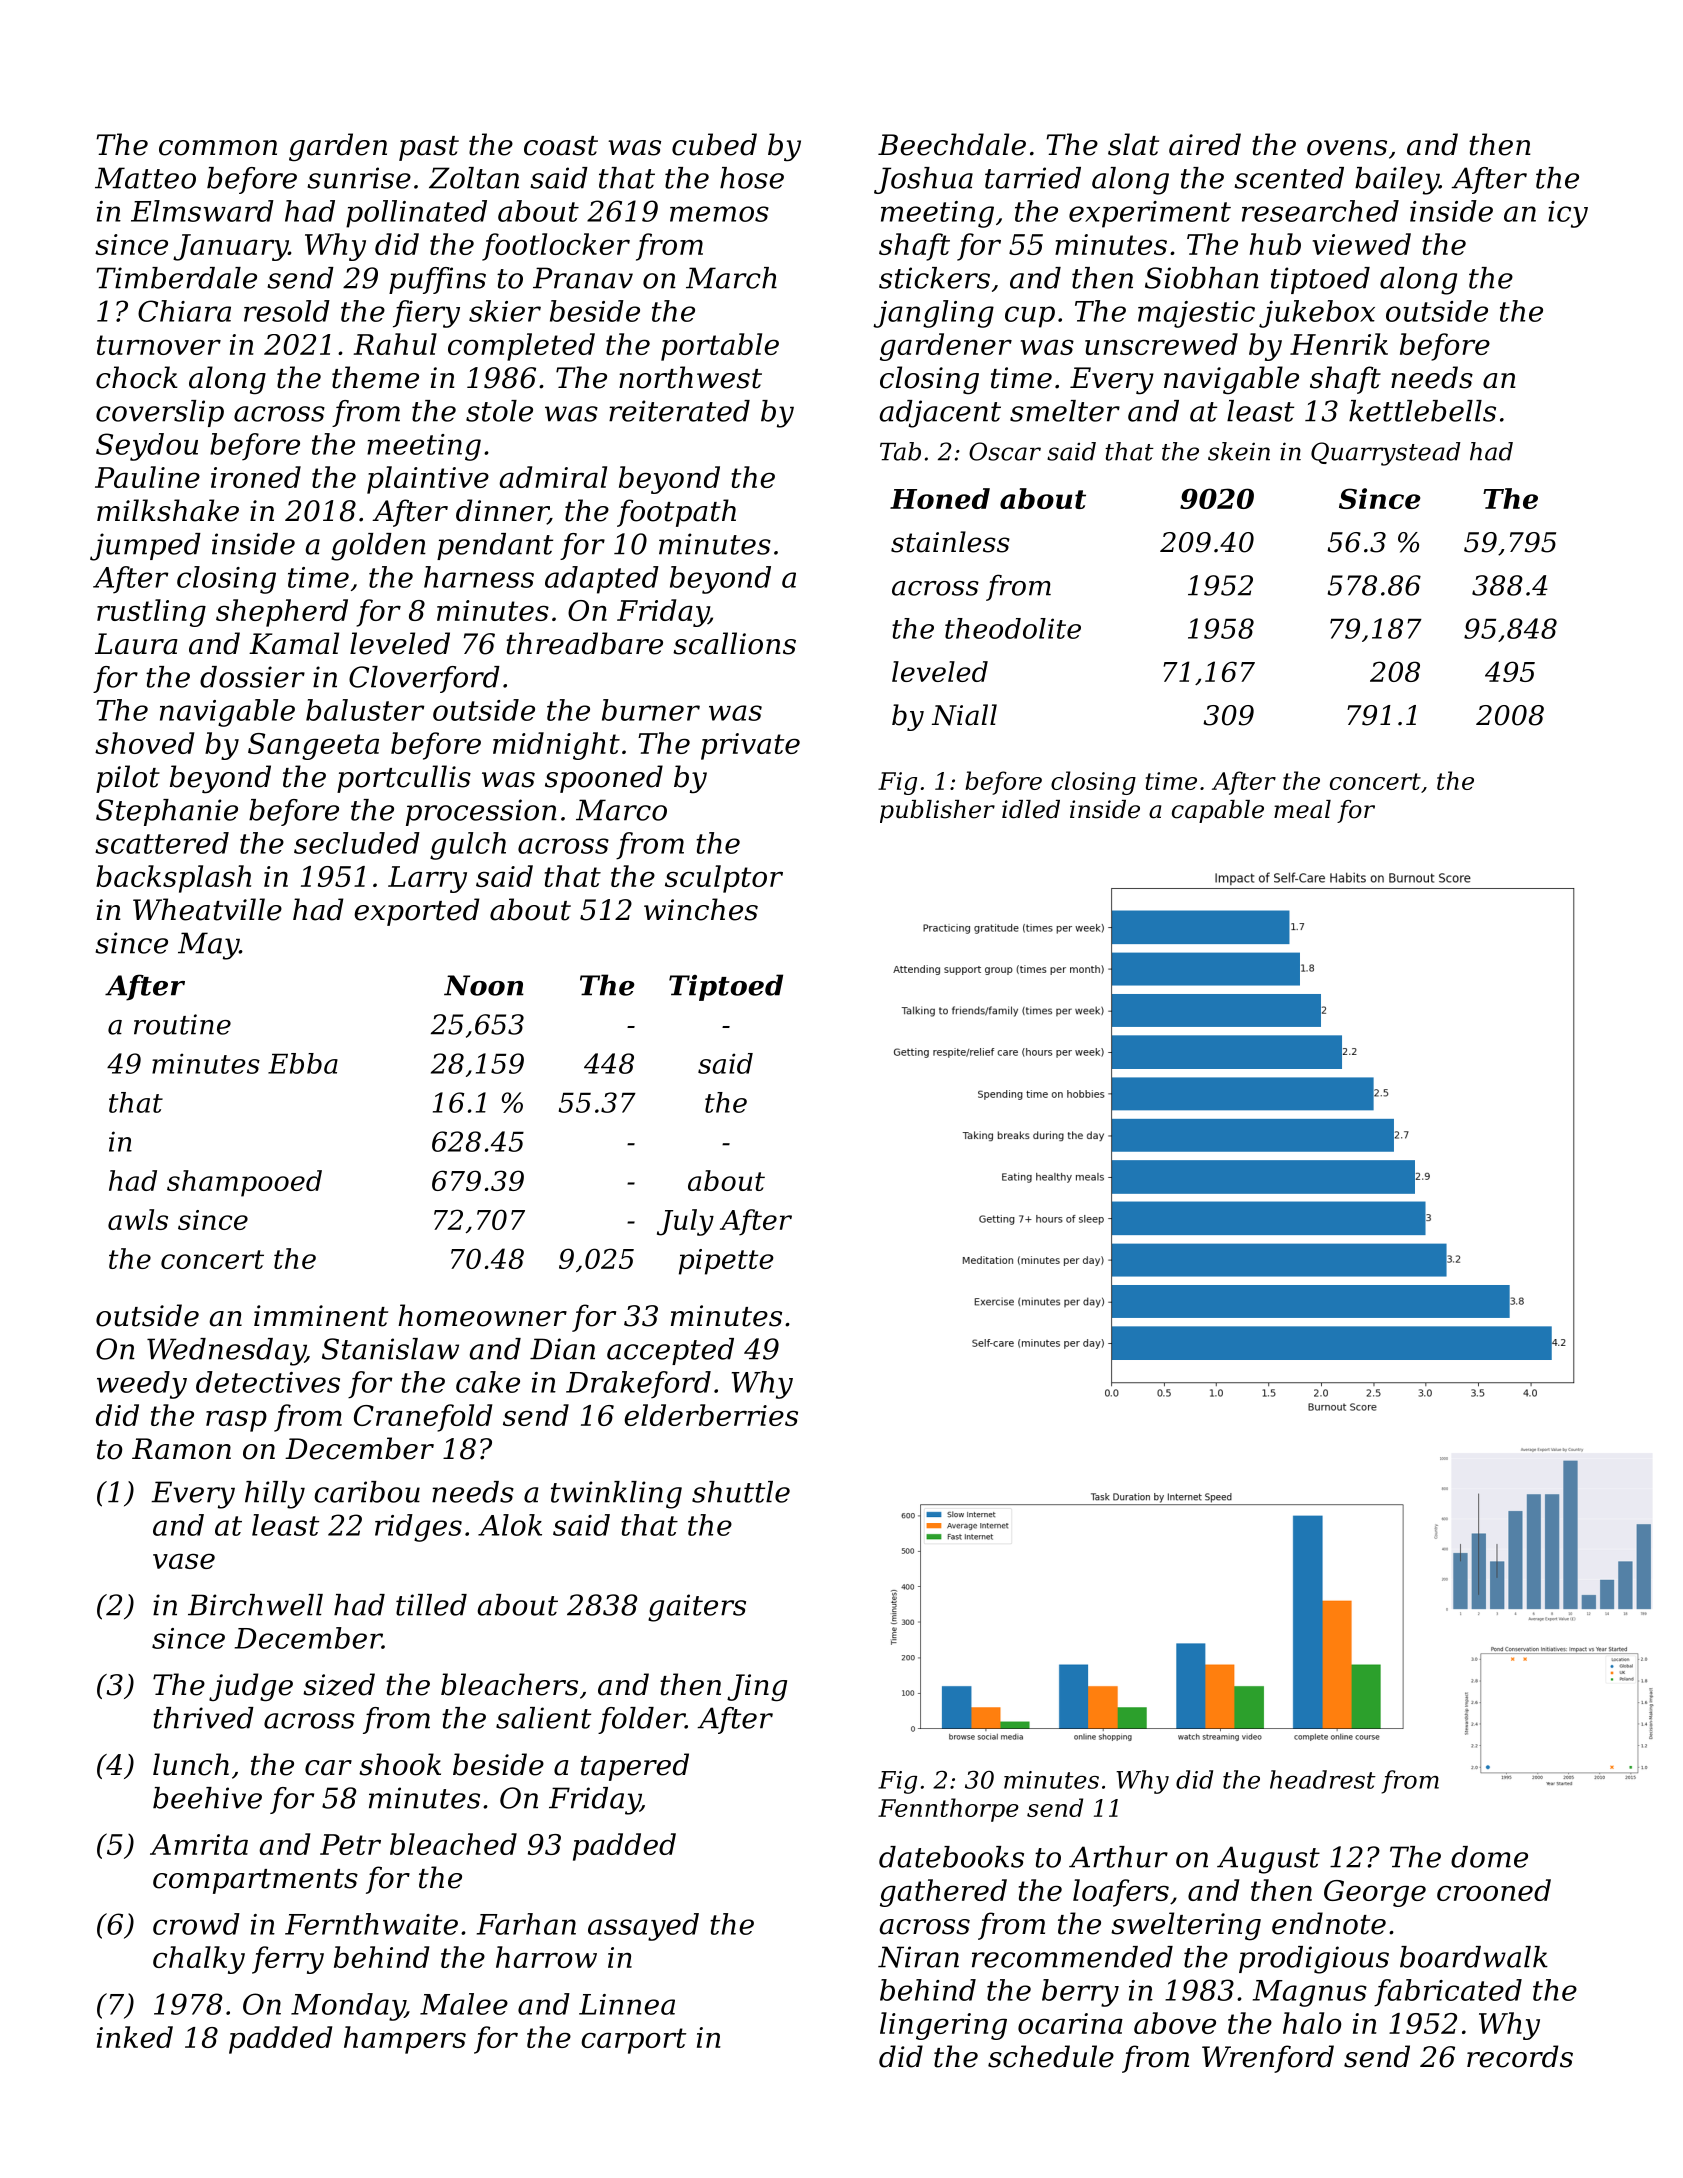 This page has height=2178, width=1683. Describe the element at coordinates (136, 644) in the page. I see `Laura` at that location.
